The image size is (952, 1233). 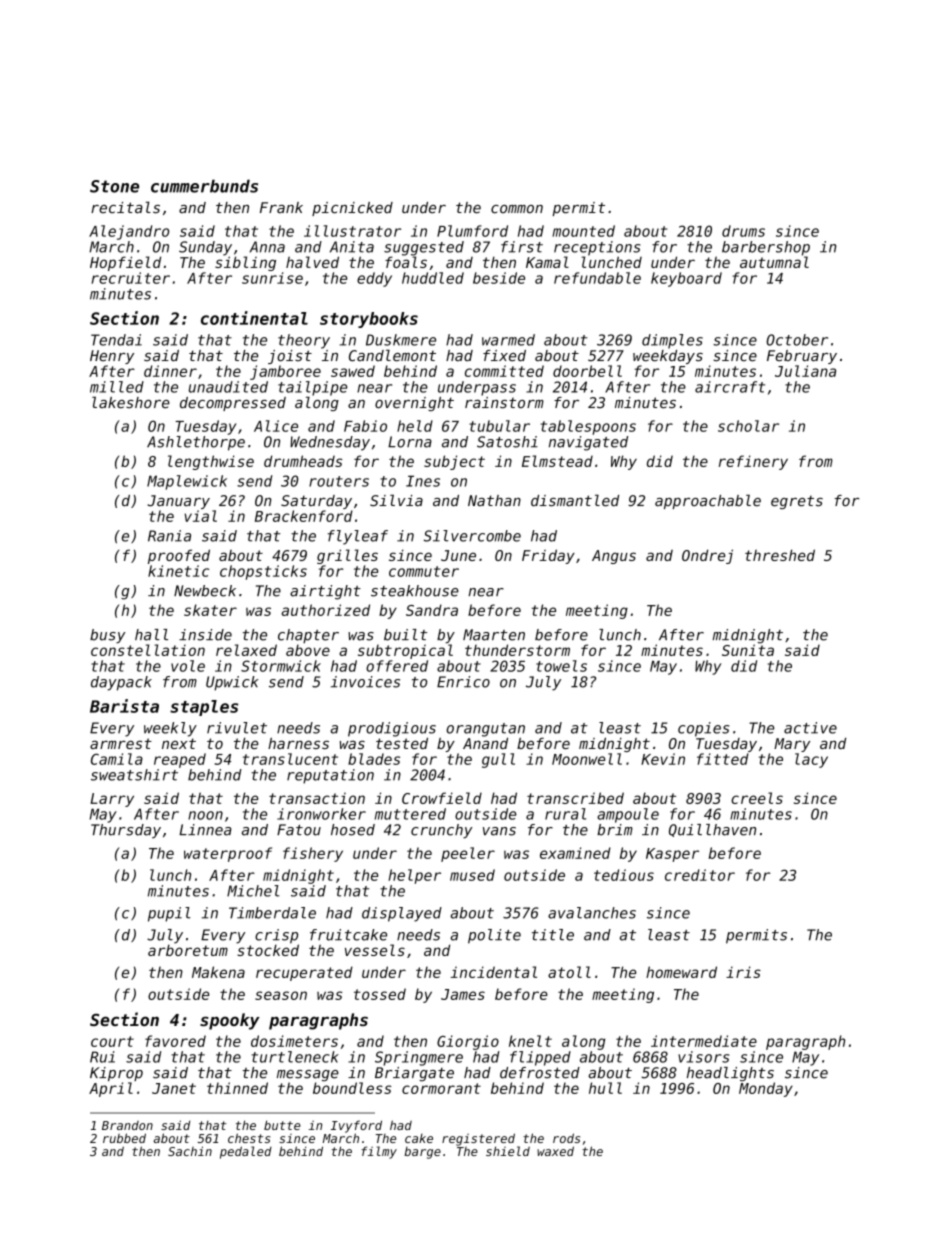 I want to click on Sunita, so click(x=748, y=650).
